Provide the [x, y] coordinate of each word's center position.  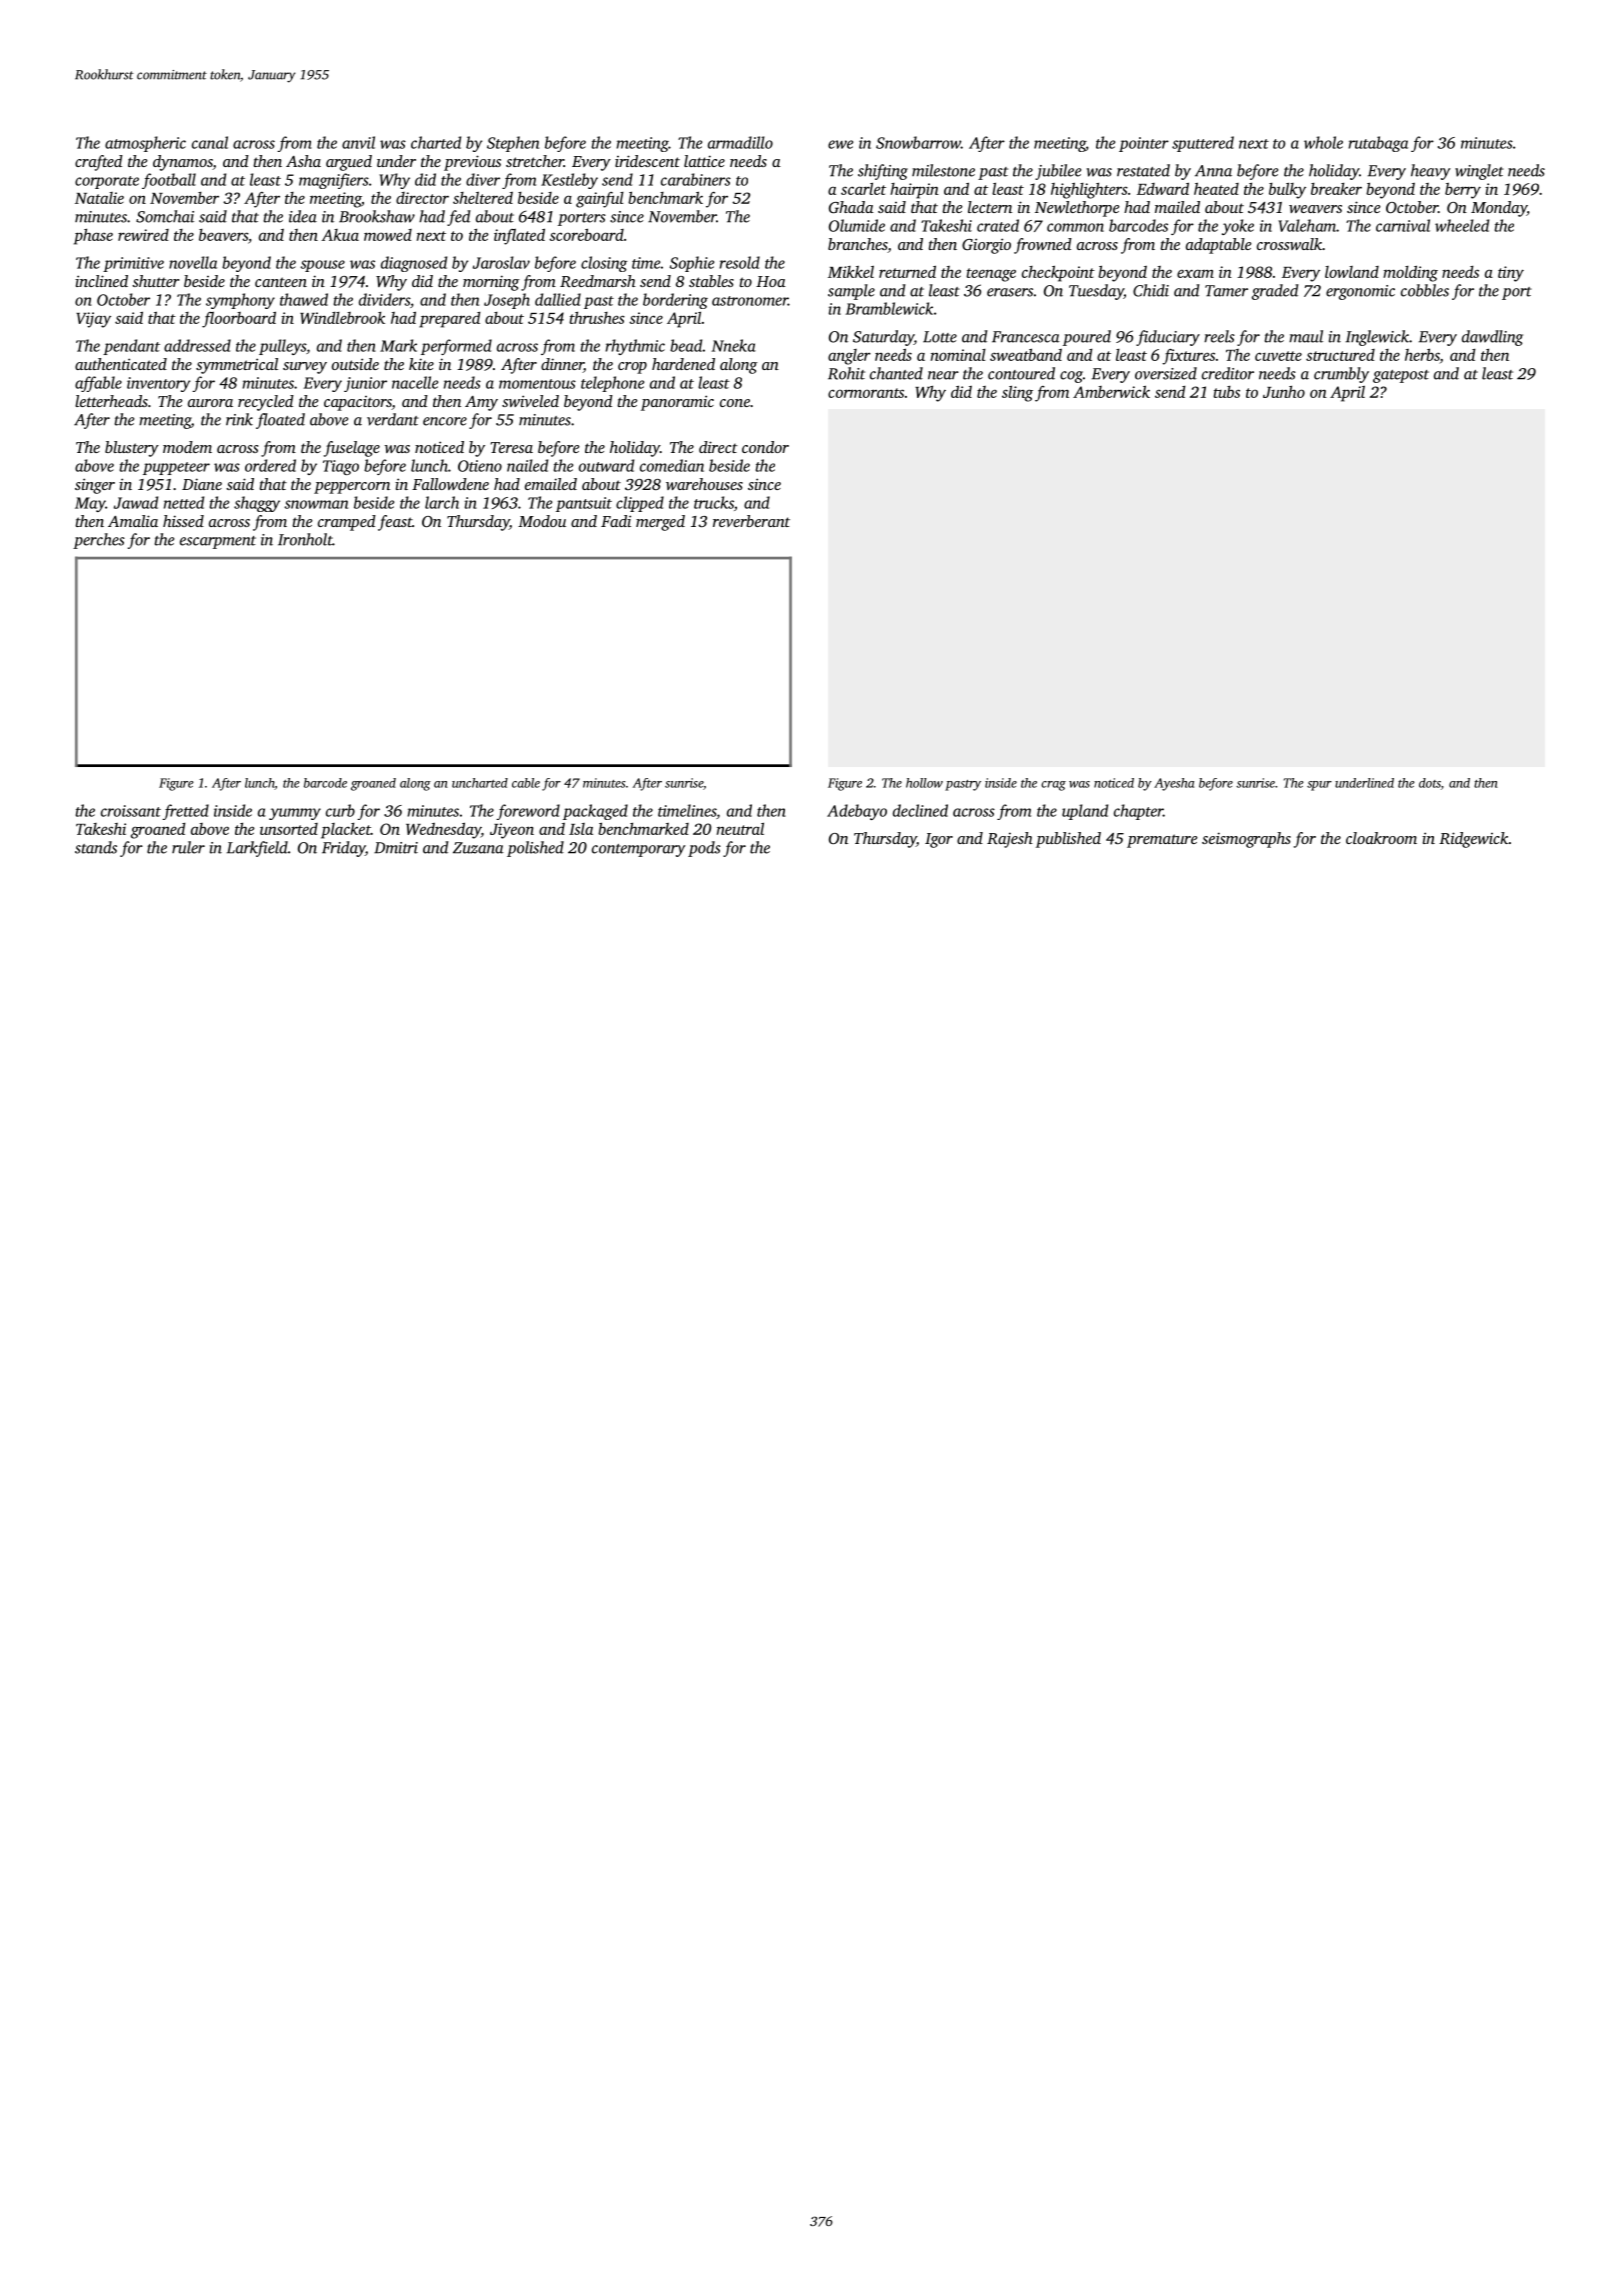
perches [99, 541]
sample [851, 292]
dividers [384, 299]
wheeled [1462, 225]
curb [340, 810]
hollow [924, 783]
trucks [714, 502]
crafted [99, 163]
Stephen [513, 144]
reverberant [751, 521]
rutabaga [1378, 144]
